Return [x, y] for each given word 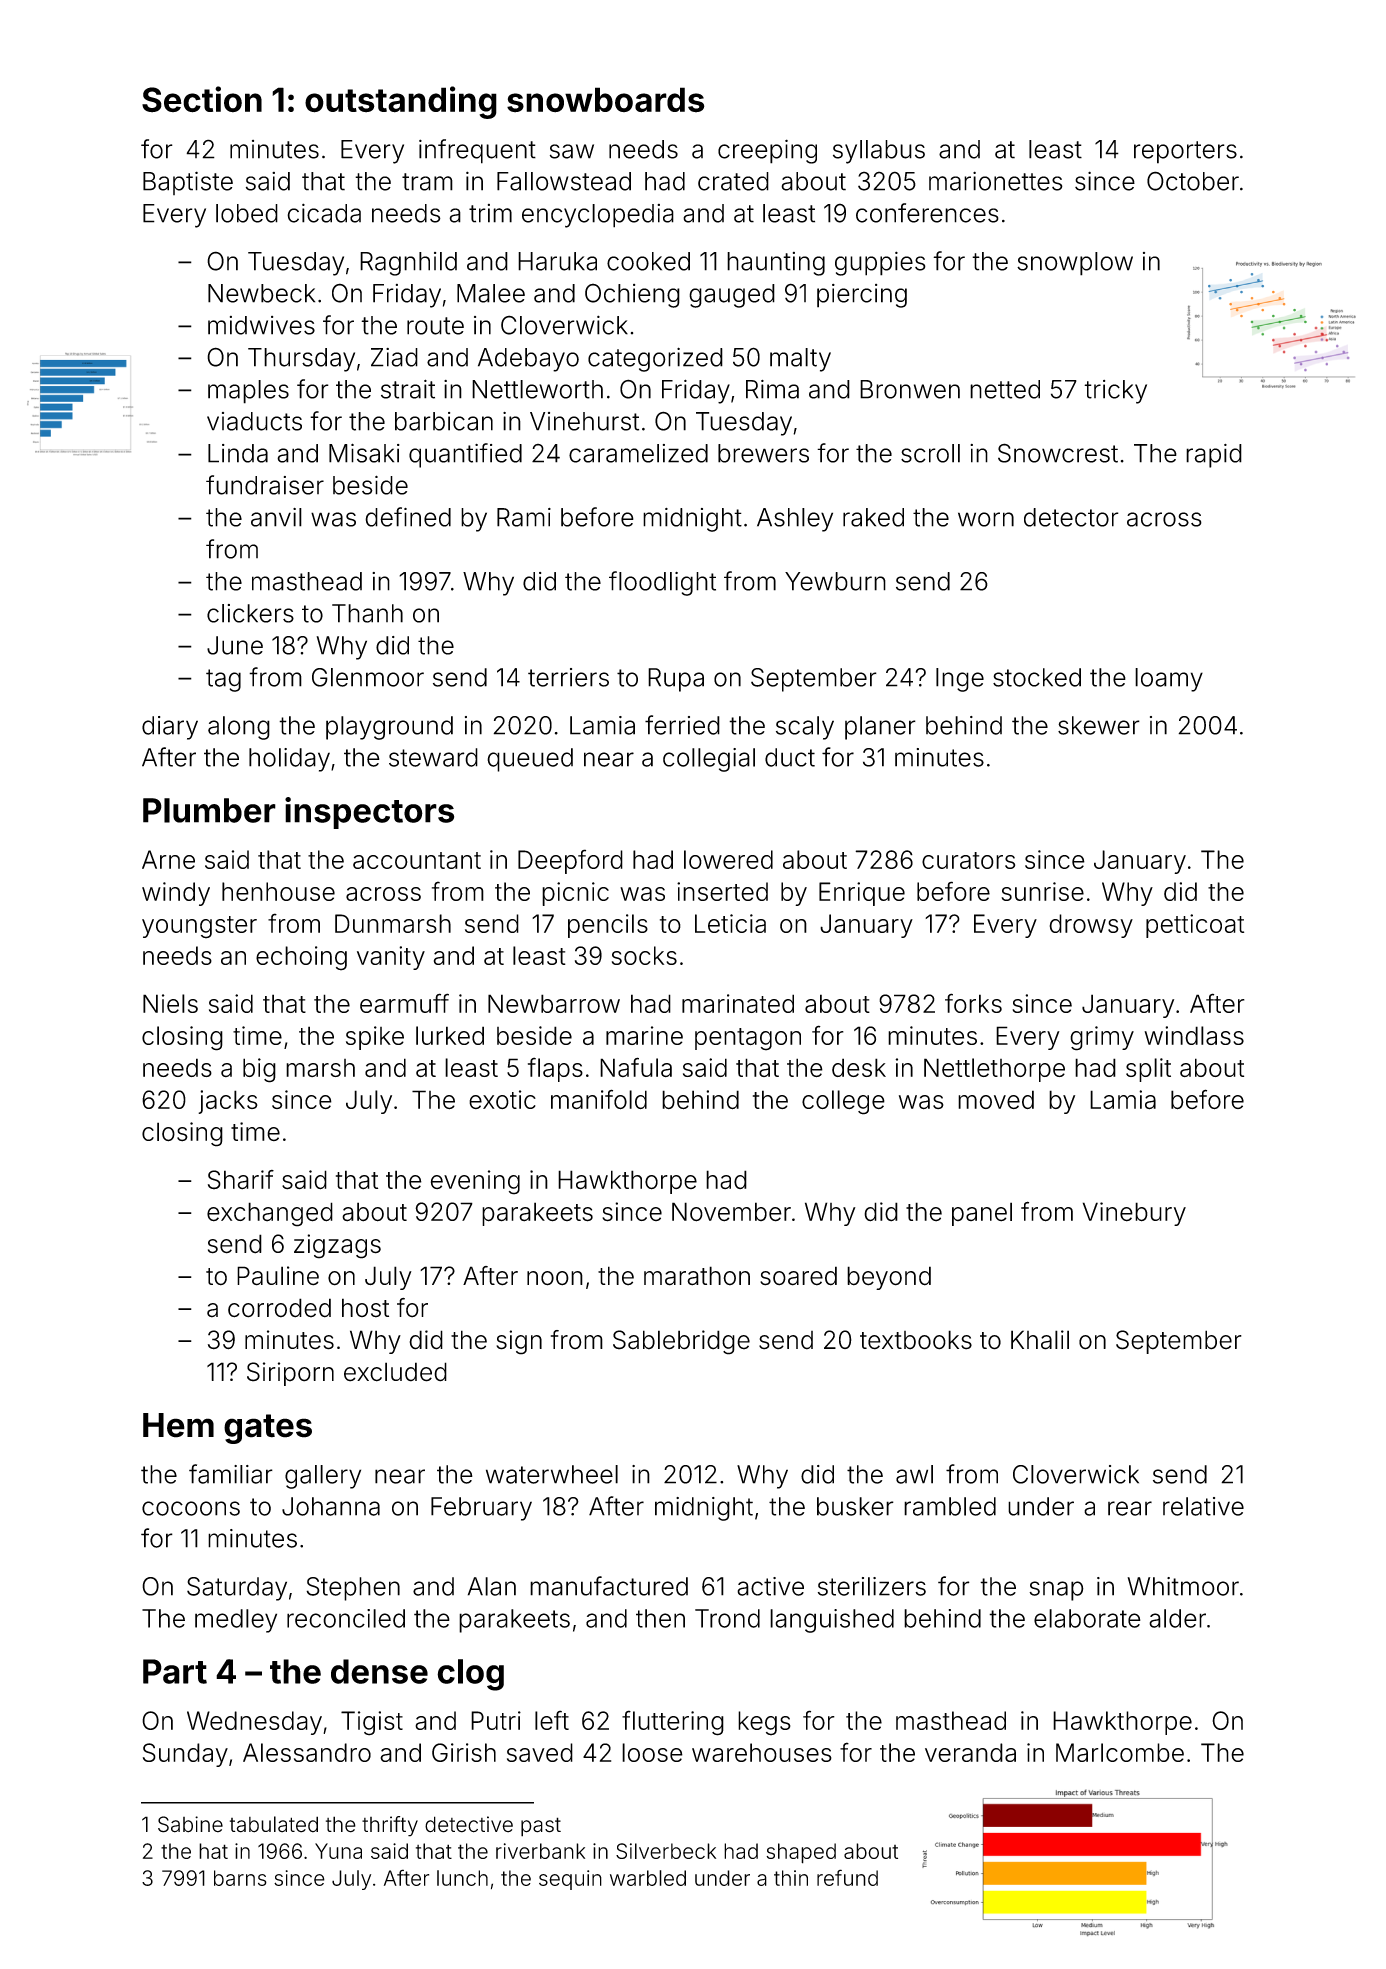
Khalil [1040, 1340]
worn [986, 519]
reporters [1185, 152]
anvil [276, 517]
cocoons [191, 1508]
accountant [417, 860]
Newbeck [261, 293]
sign [519, 1342]
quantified [465, 455]
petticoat [1195, 926]
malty [800, 360]
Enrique [862, 894]
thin [791, 1878]
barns [240, 1878]
